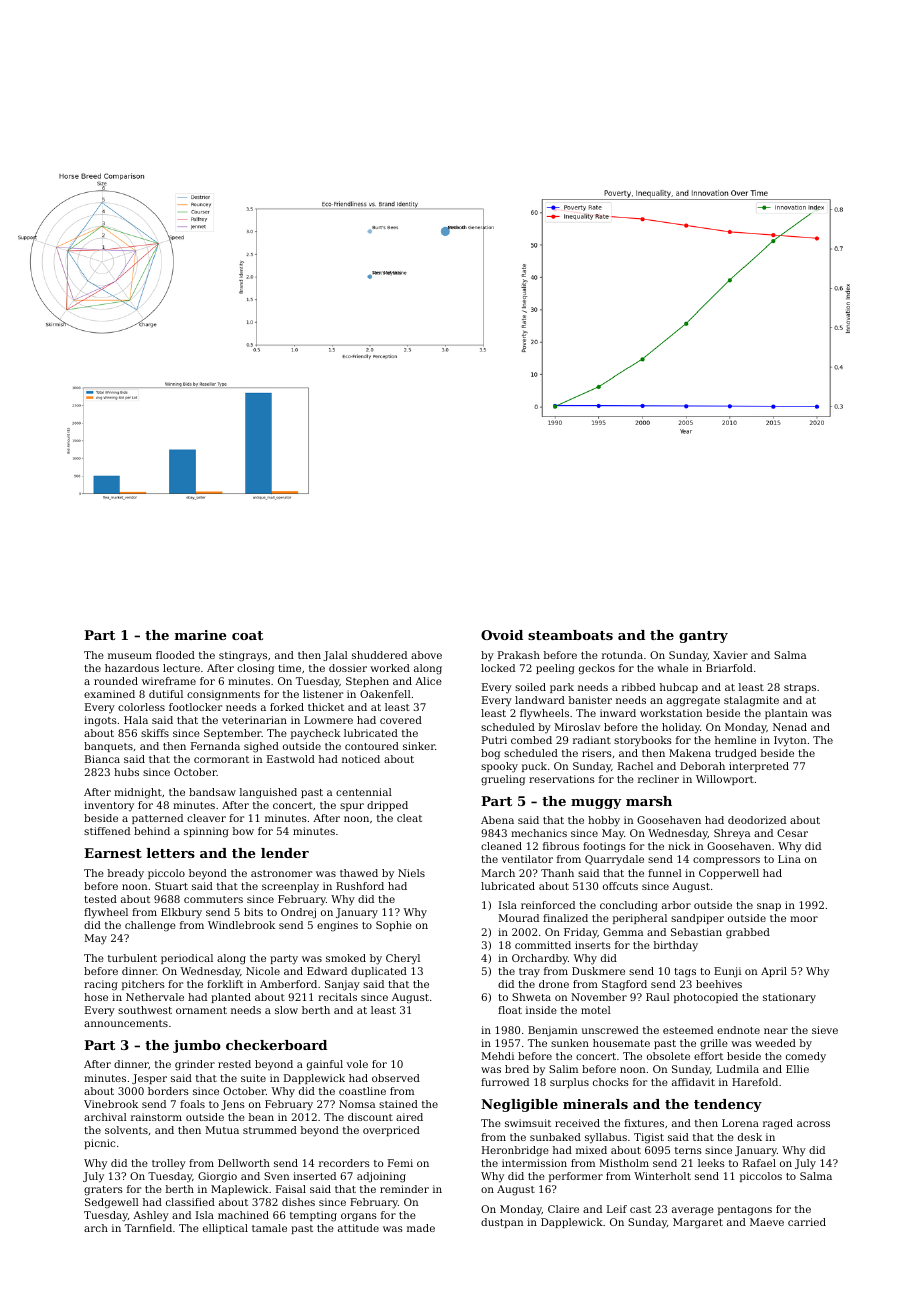 The image size is (924, 1308). What do you see at coordinates (130, 656) in the screenshot?
I see `museum` at bounding box center [130, 656].
